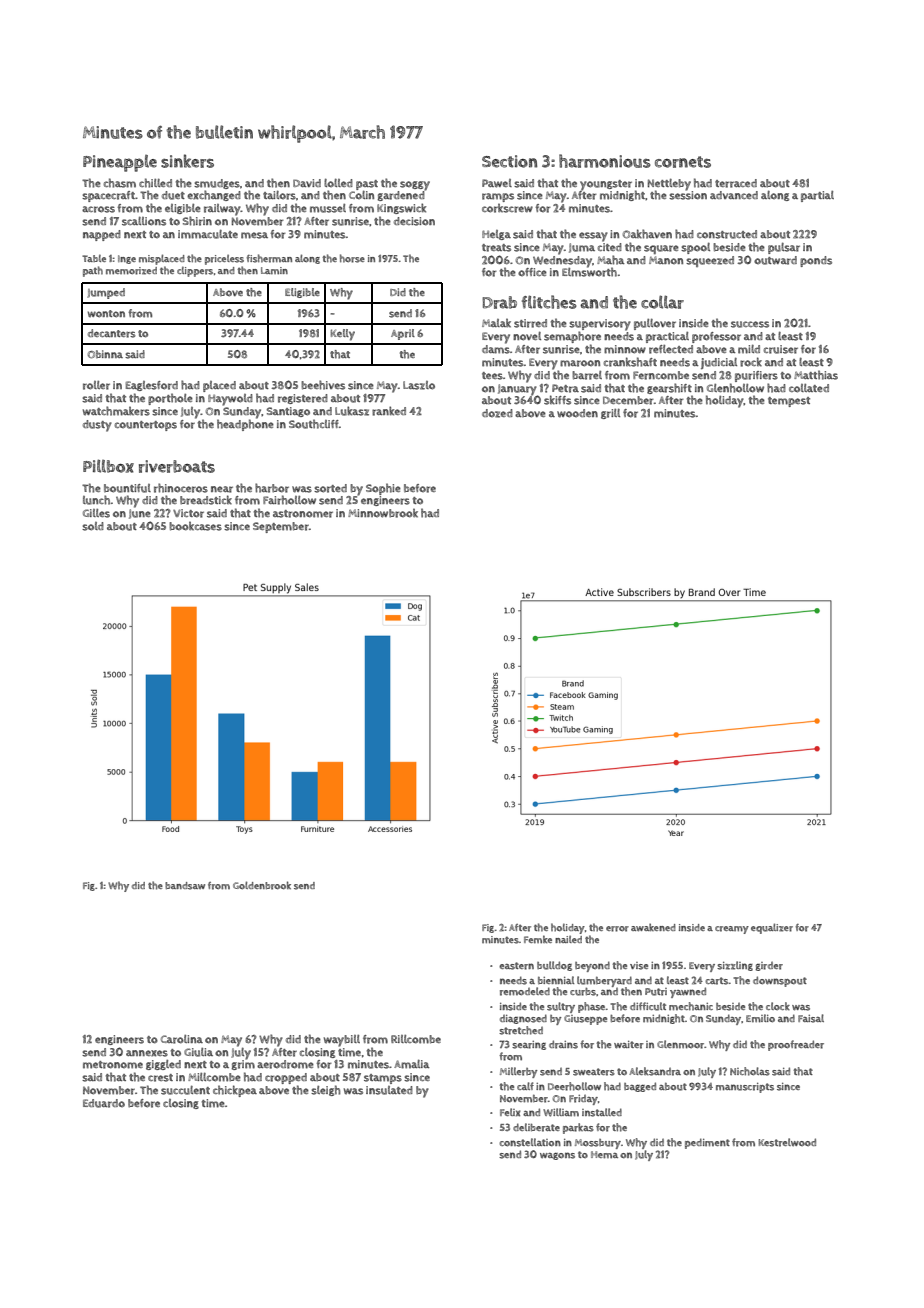 The height and width of the screenshot is (1308, 924). Describe the element at coordinates (352, 258) in the screenshot. I see `horse` at that location.
